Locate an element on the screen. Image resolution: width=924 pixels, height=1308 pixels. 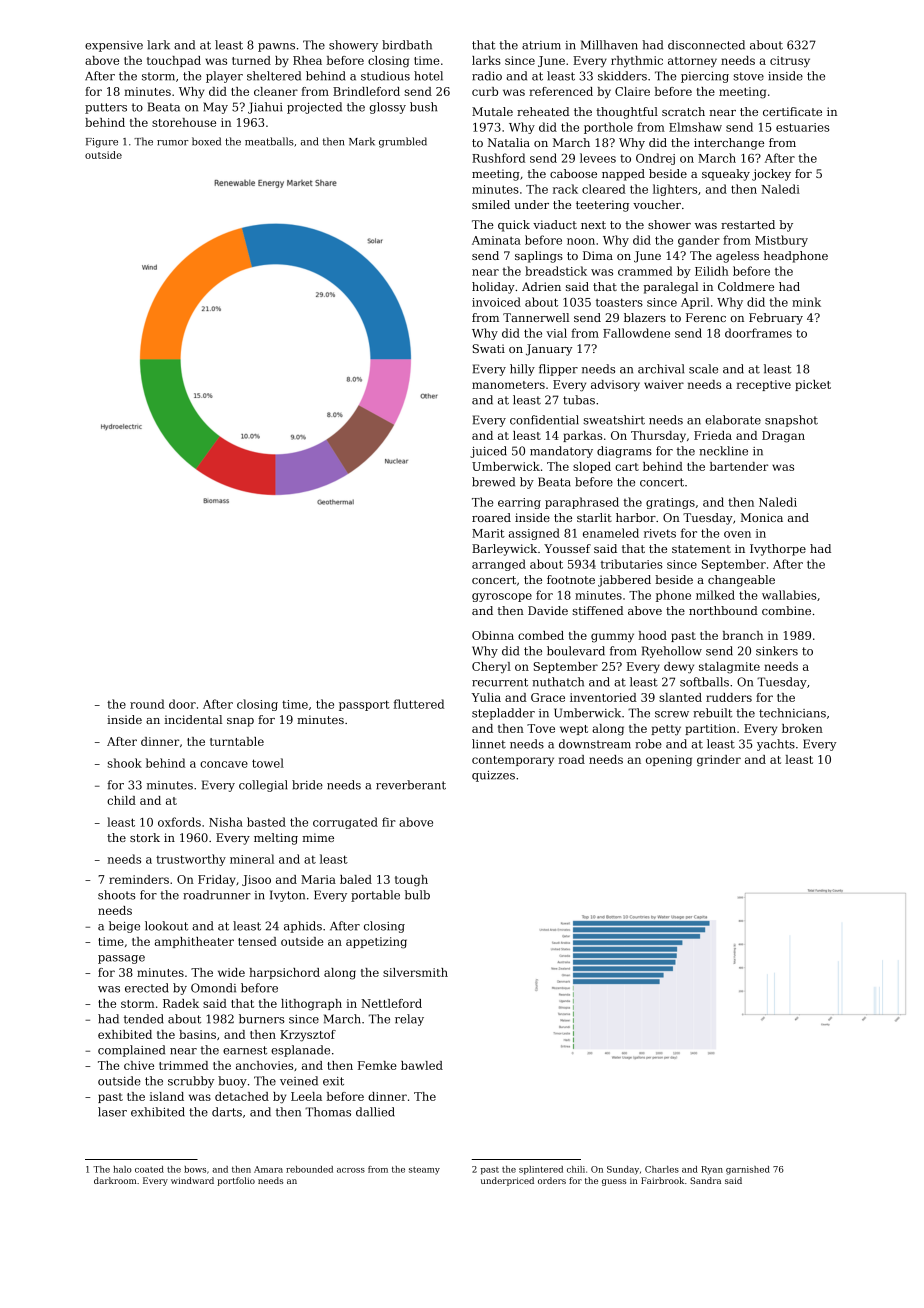
crammed is located at coordinates (645, 271).
